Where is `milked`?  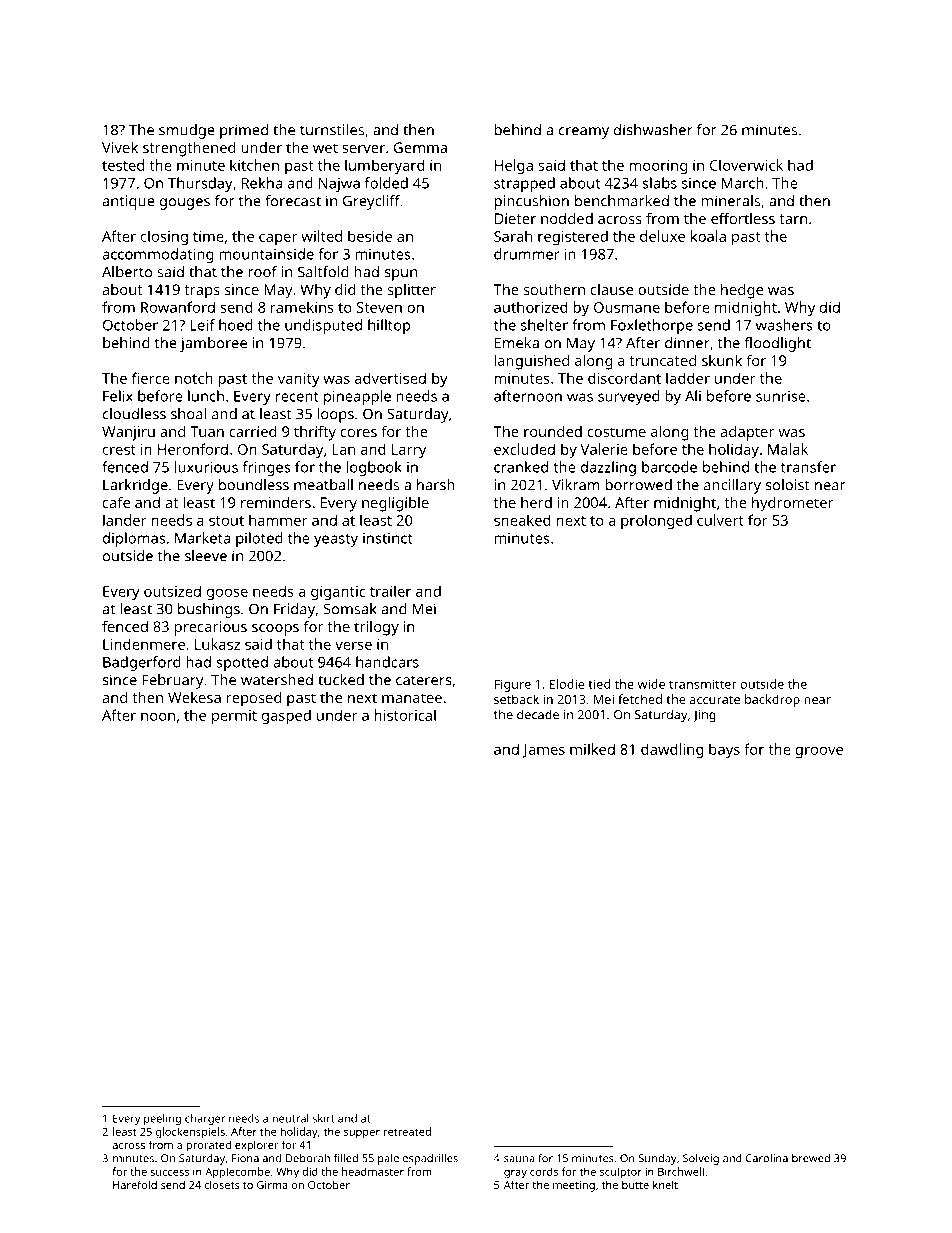 milked is located at coordinates (592, 749).
